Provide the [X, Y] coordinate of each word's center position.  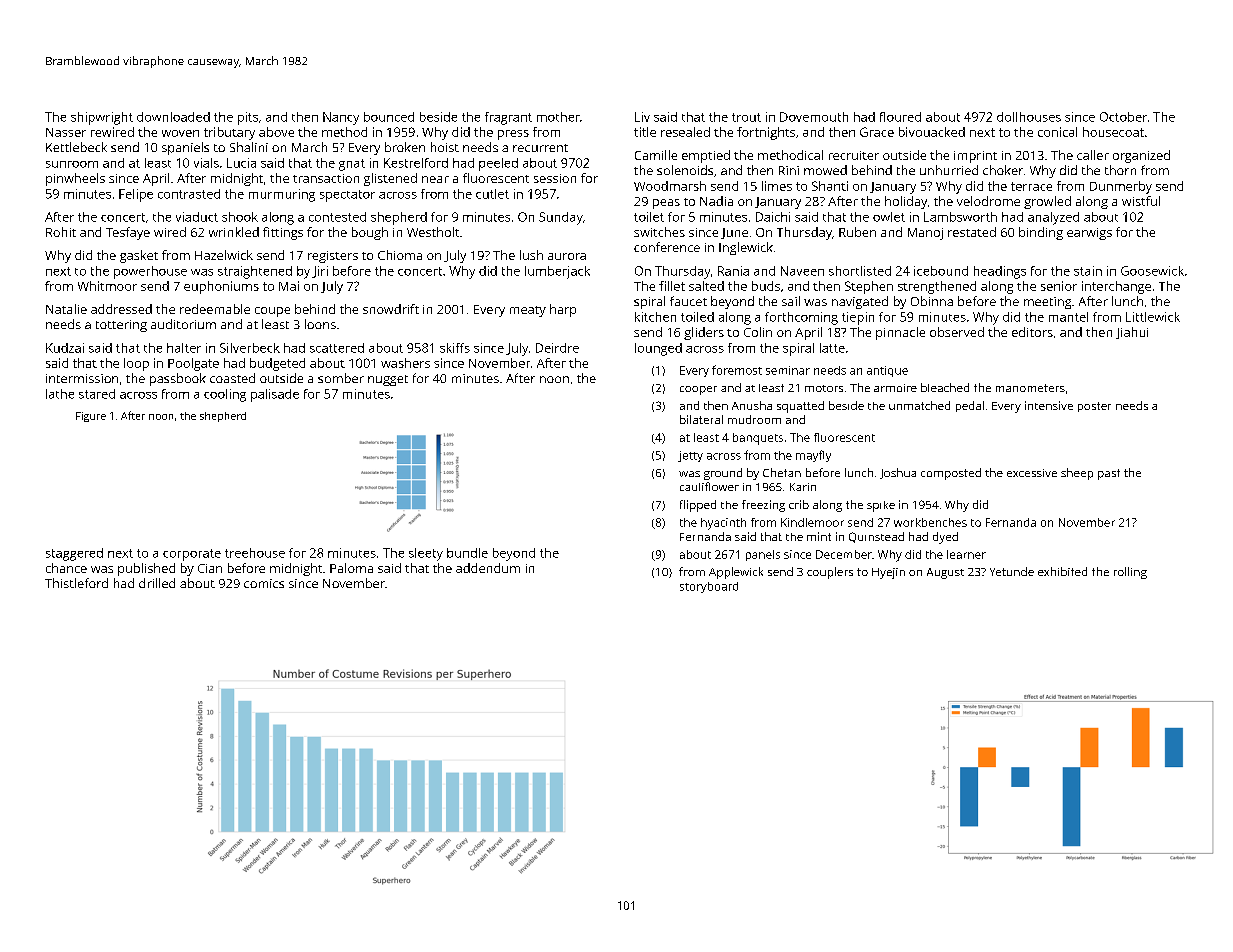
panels [763, 555]
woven [180, 133]
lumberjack [557, 272]
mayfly [813, 456]
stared [97, 394]
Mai [289, 286]
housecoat [1113, 132]
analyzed [1053, 218]
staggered [74, 554]
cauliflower [709, 486]
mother [558, 117]
